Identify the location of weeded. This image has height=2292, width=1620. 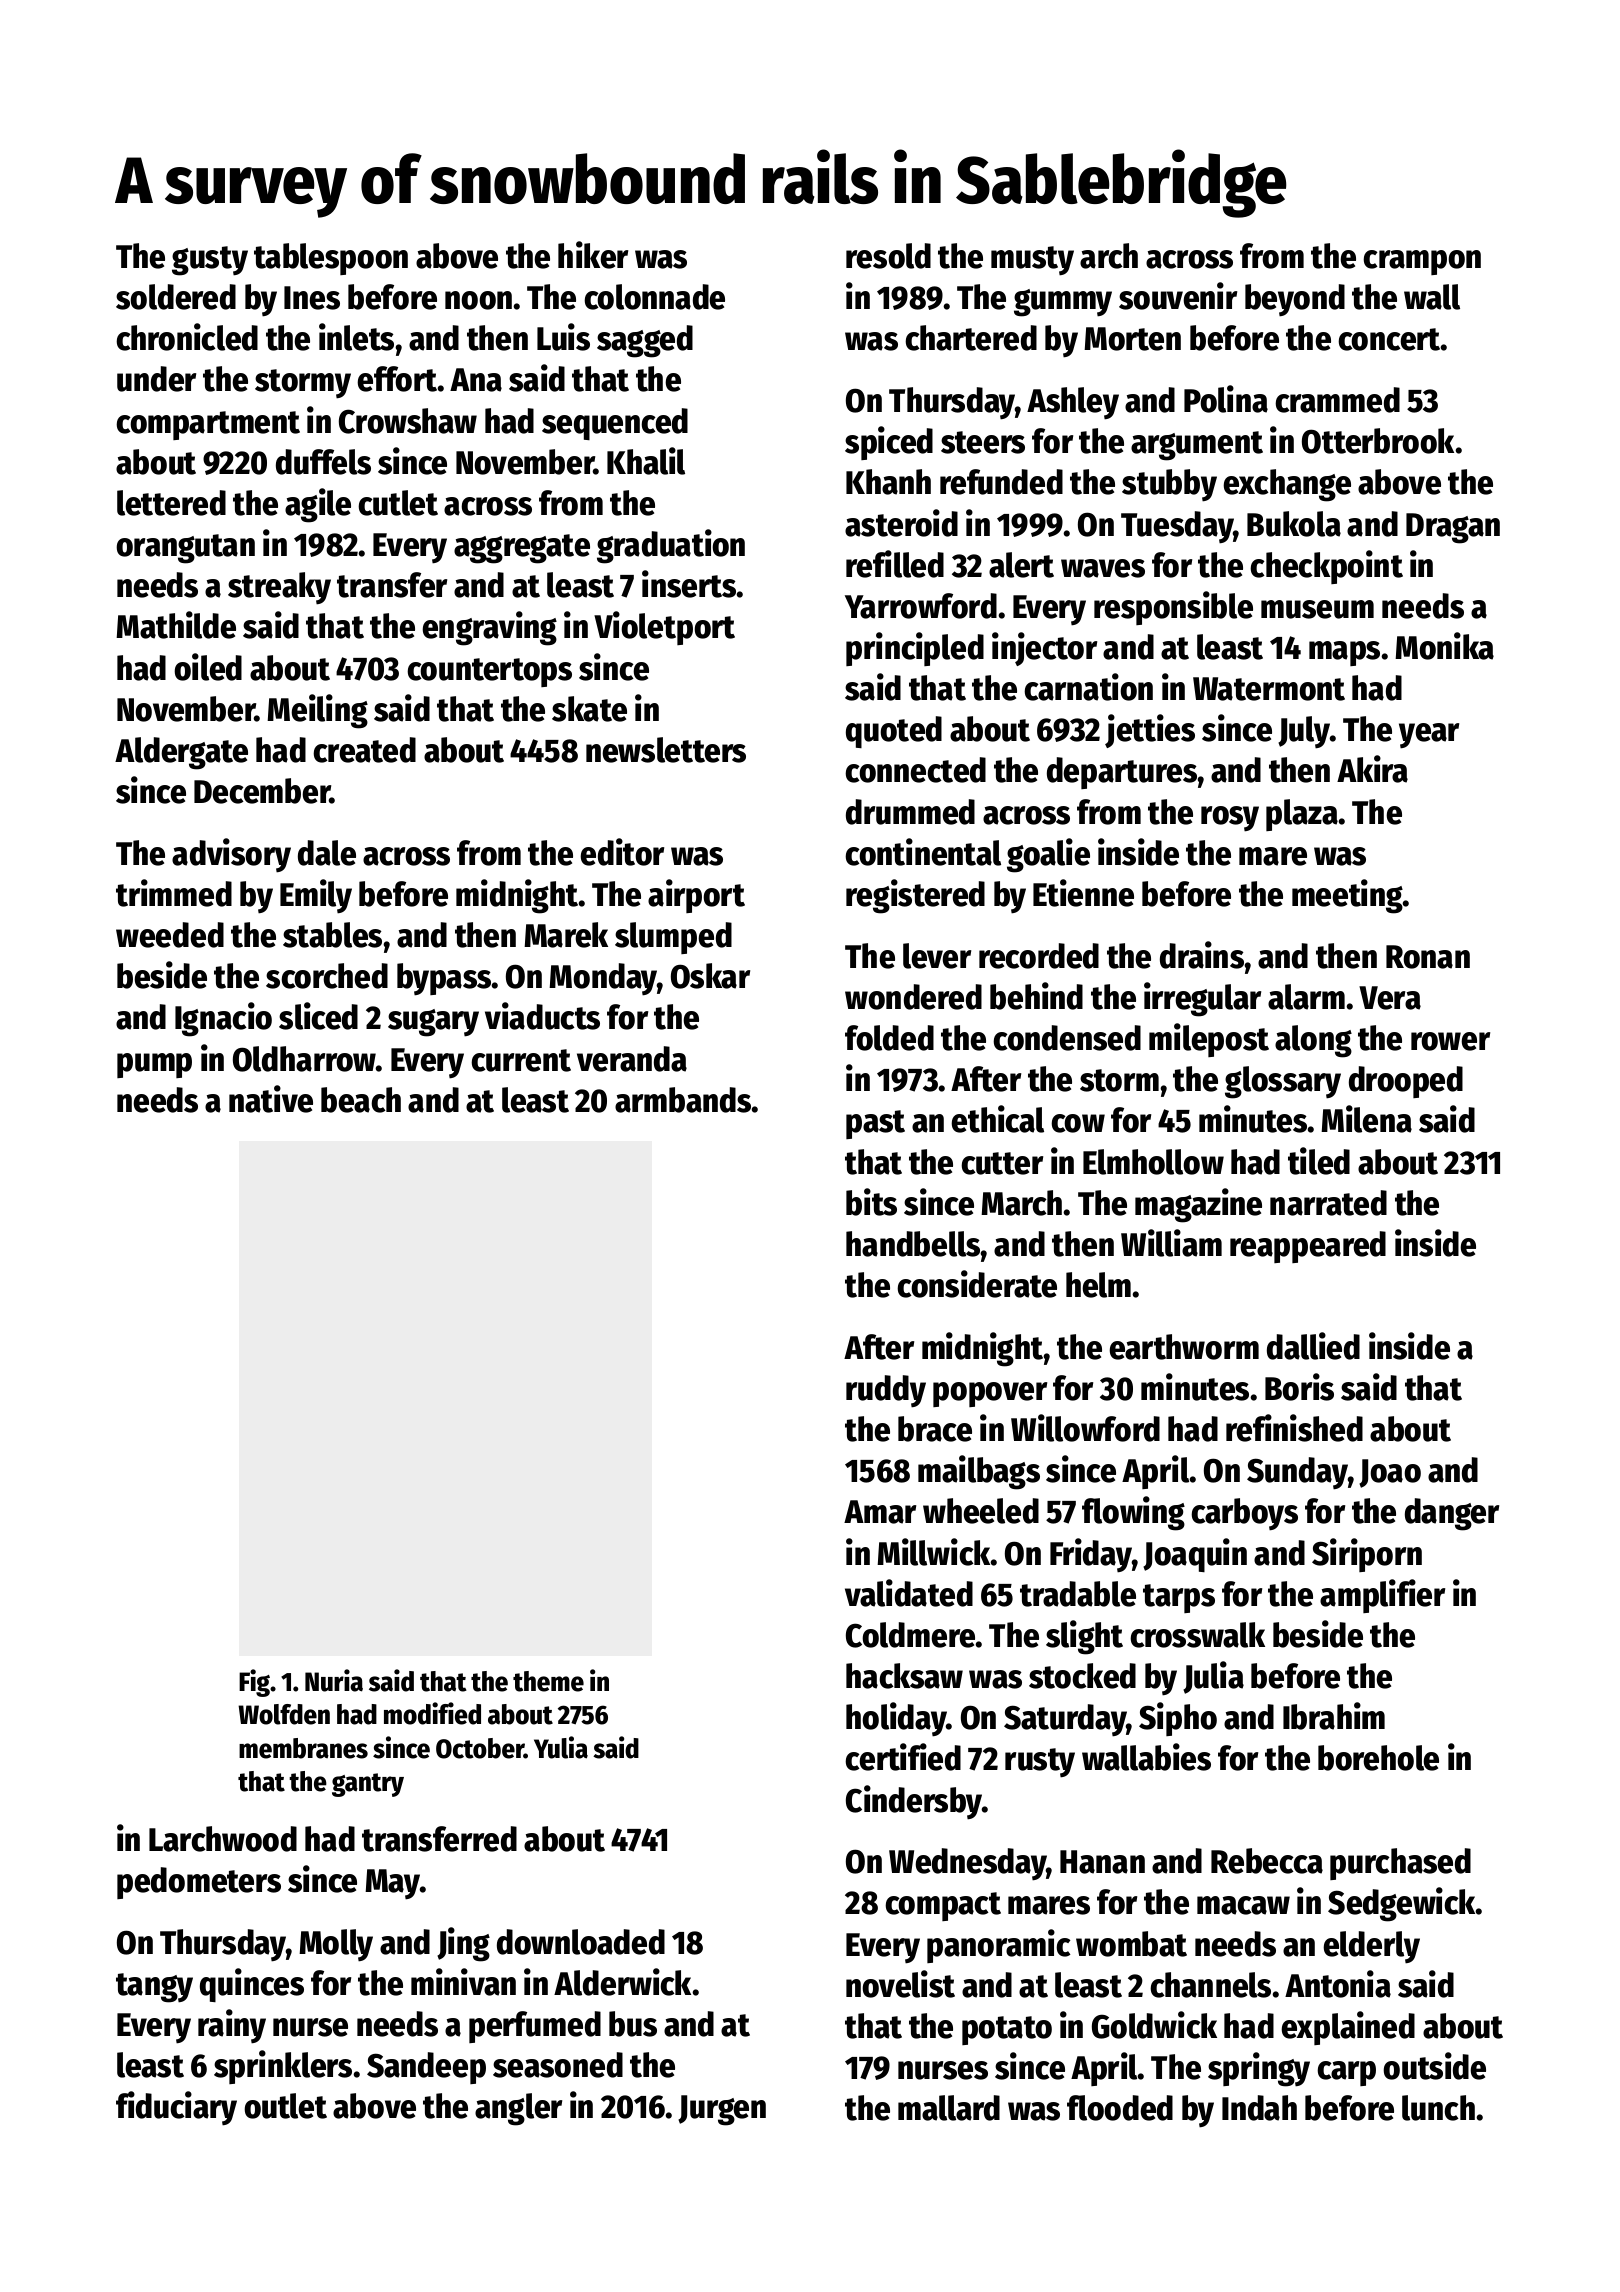
(170, 935).
